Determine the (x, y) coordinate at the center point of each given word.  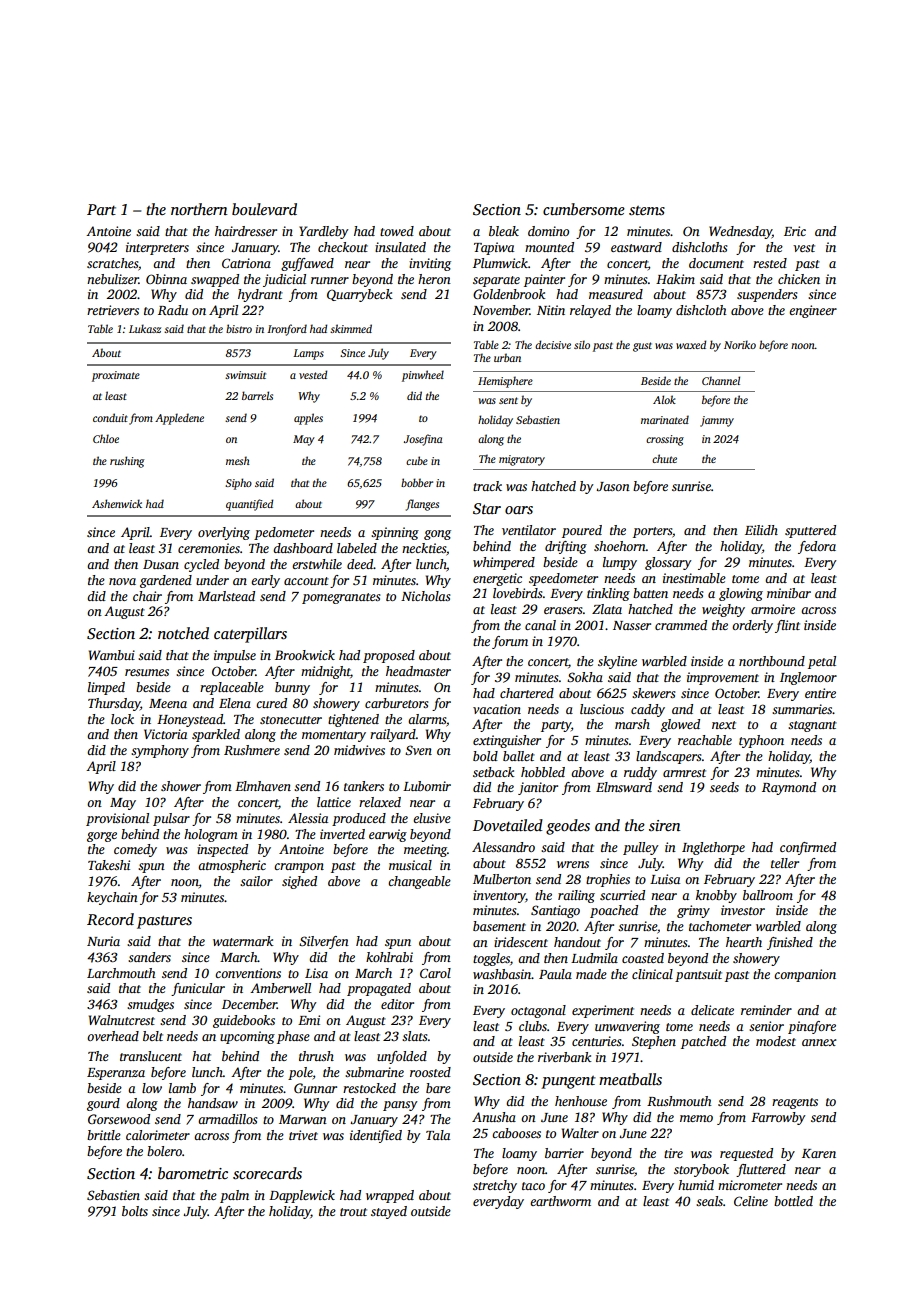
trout (353, 1212)
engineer (813, 311)
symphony (160, 751)
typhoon (761, 741)
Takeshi (109, 865)
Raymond (789, 788)
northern (199, 209)
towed (397, 231)
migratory (522, 460)
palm (234, 1196)
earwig (388, 835)
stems (647, 211)
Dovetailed (508, 825)
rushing (127, 462)
